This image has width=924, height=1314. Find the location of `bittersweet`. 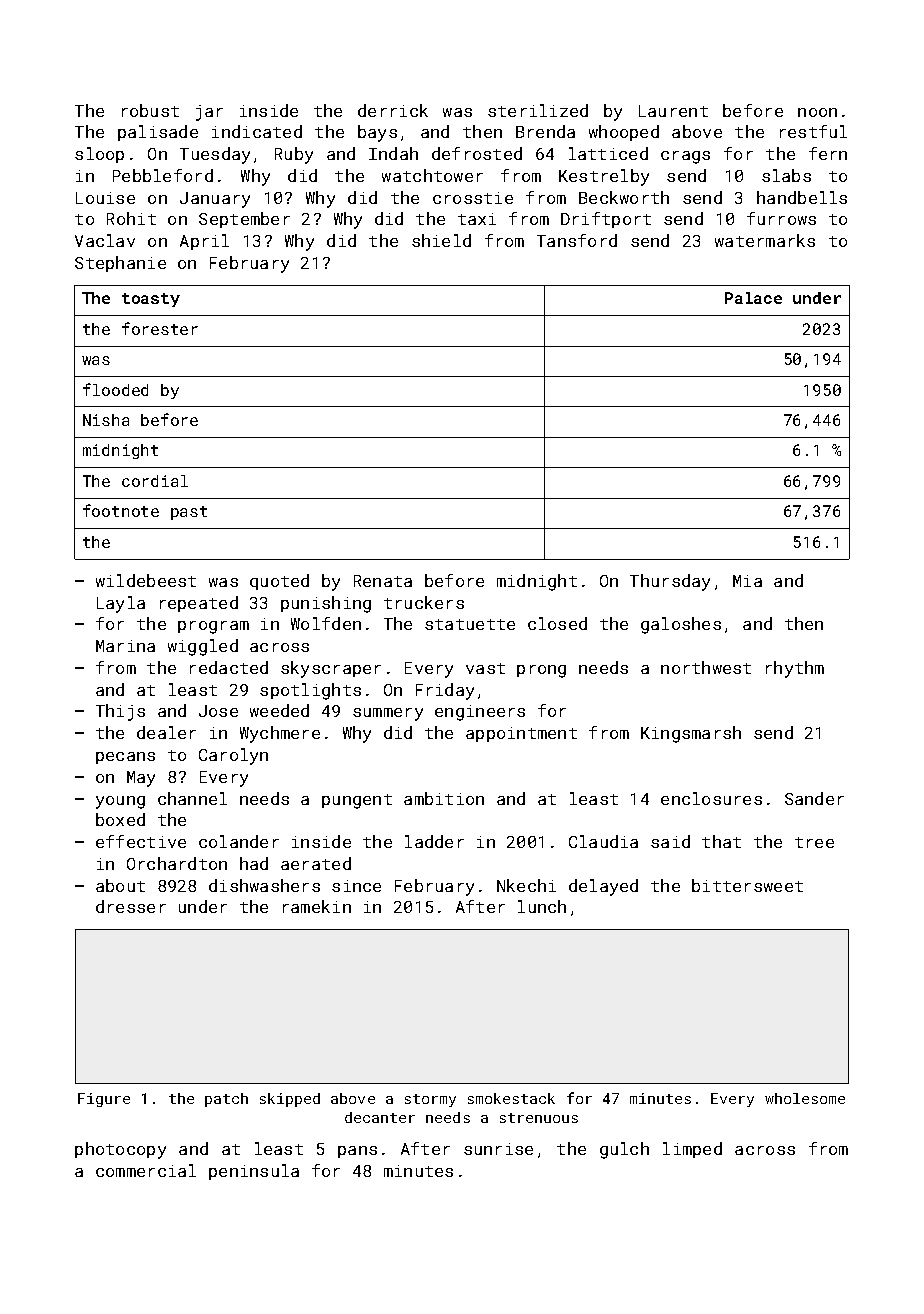

bittersweet is located at coordinates (747, 885).
